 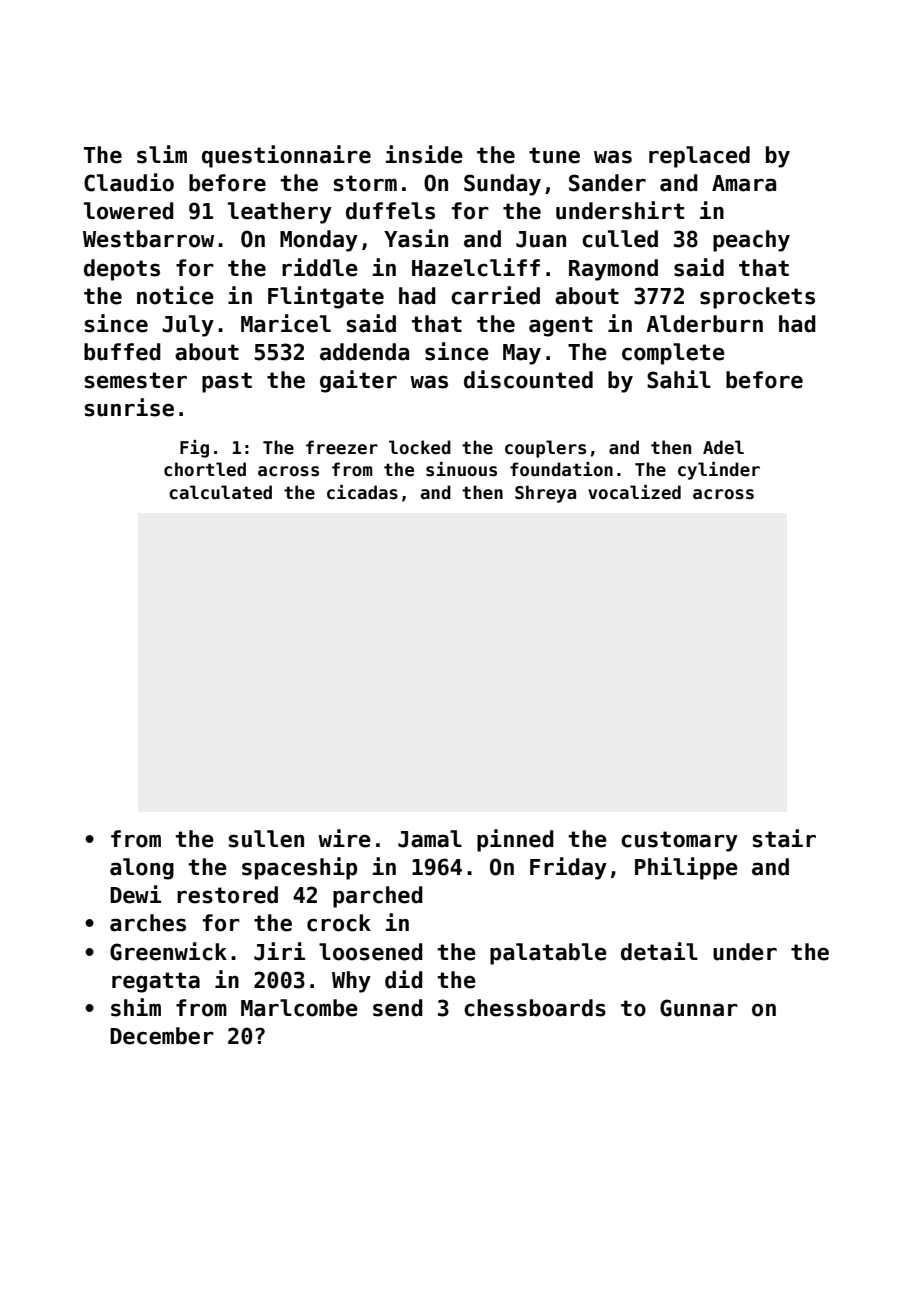 I want to click on vocalized, so click(x=634, y=492).
